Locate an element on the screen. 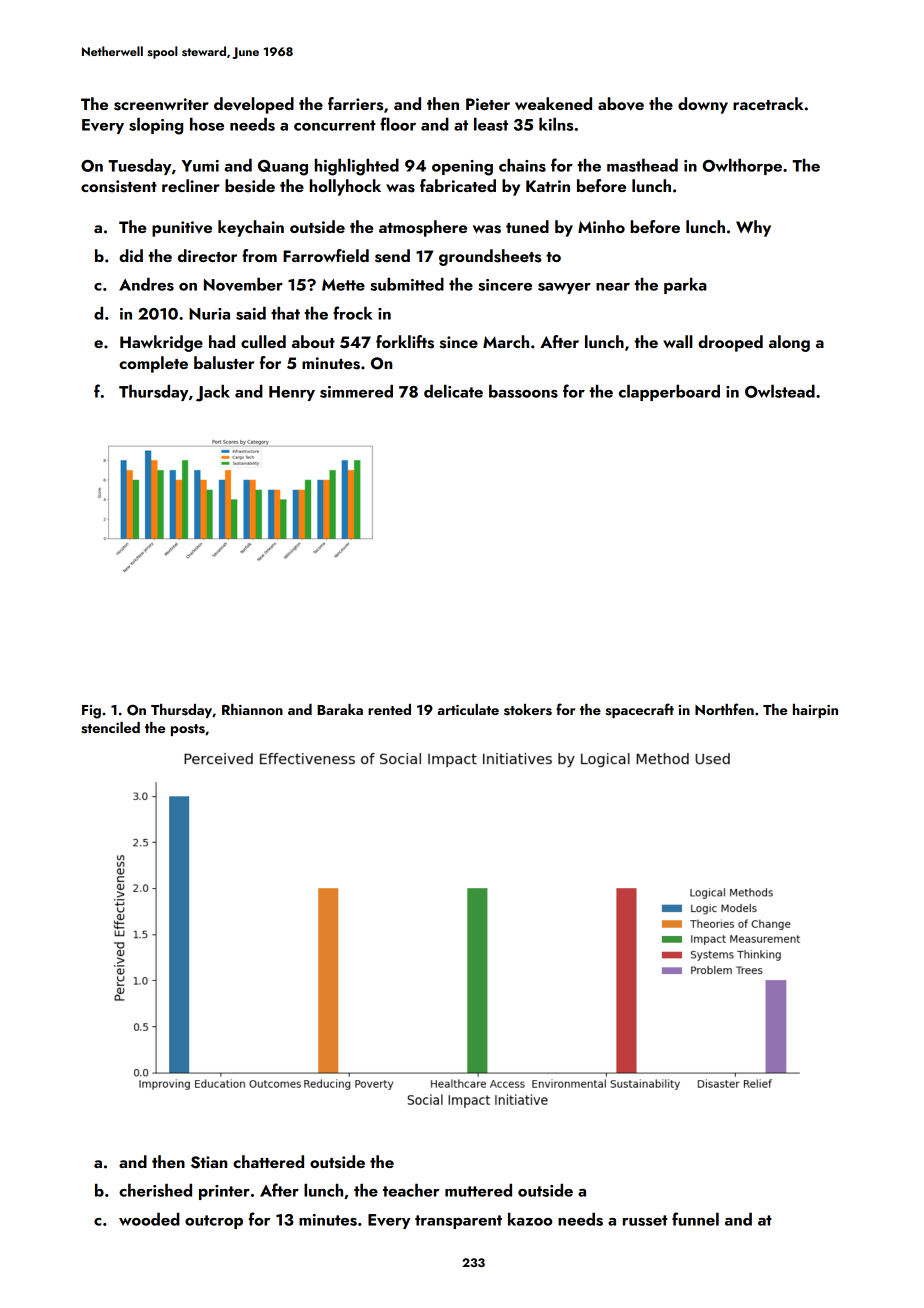 This screenshot has height=1308, width=924. articulate is located at coordinates (468, 709).
